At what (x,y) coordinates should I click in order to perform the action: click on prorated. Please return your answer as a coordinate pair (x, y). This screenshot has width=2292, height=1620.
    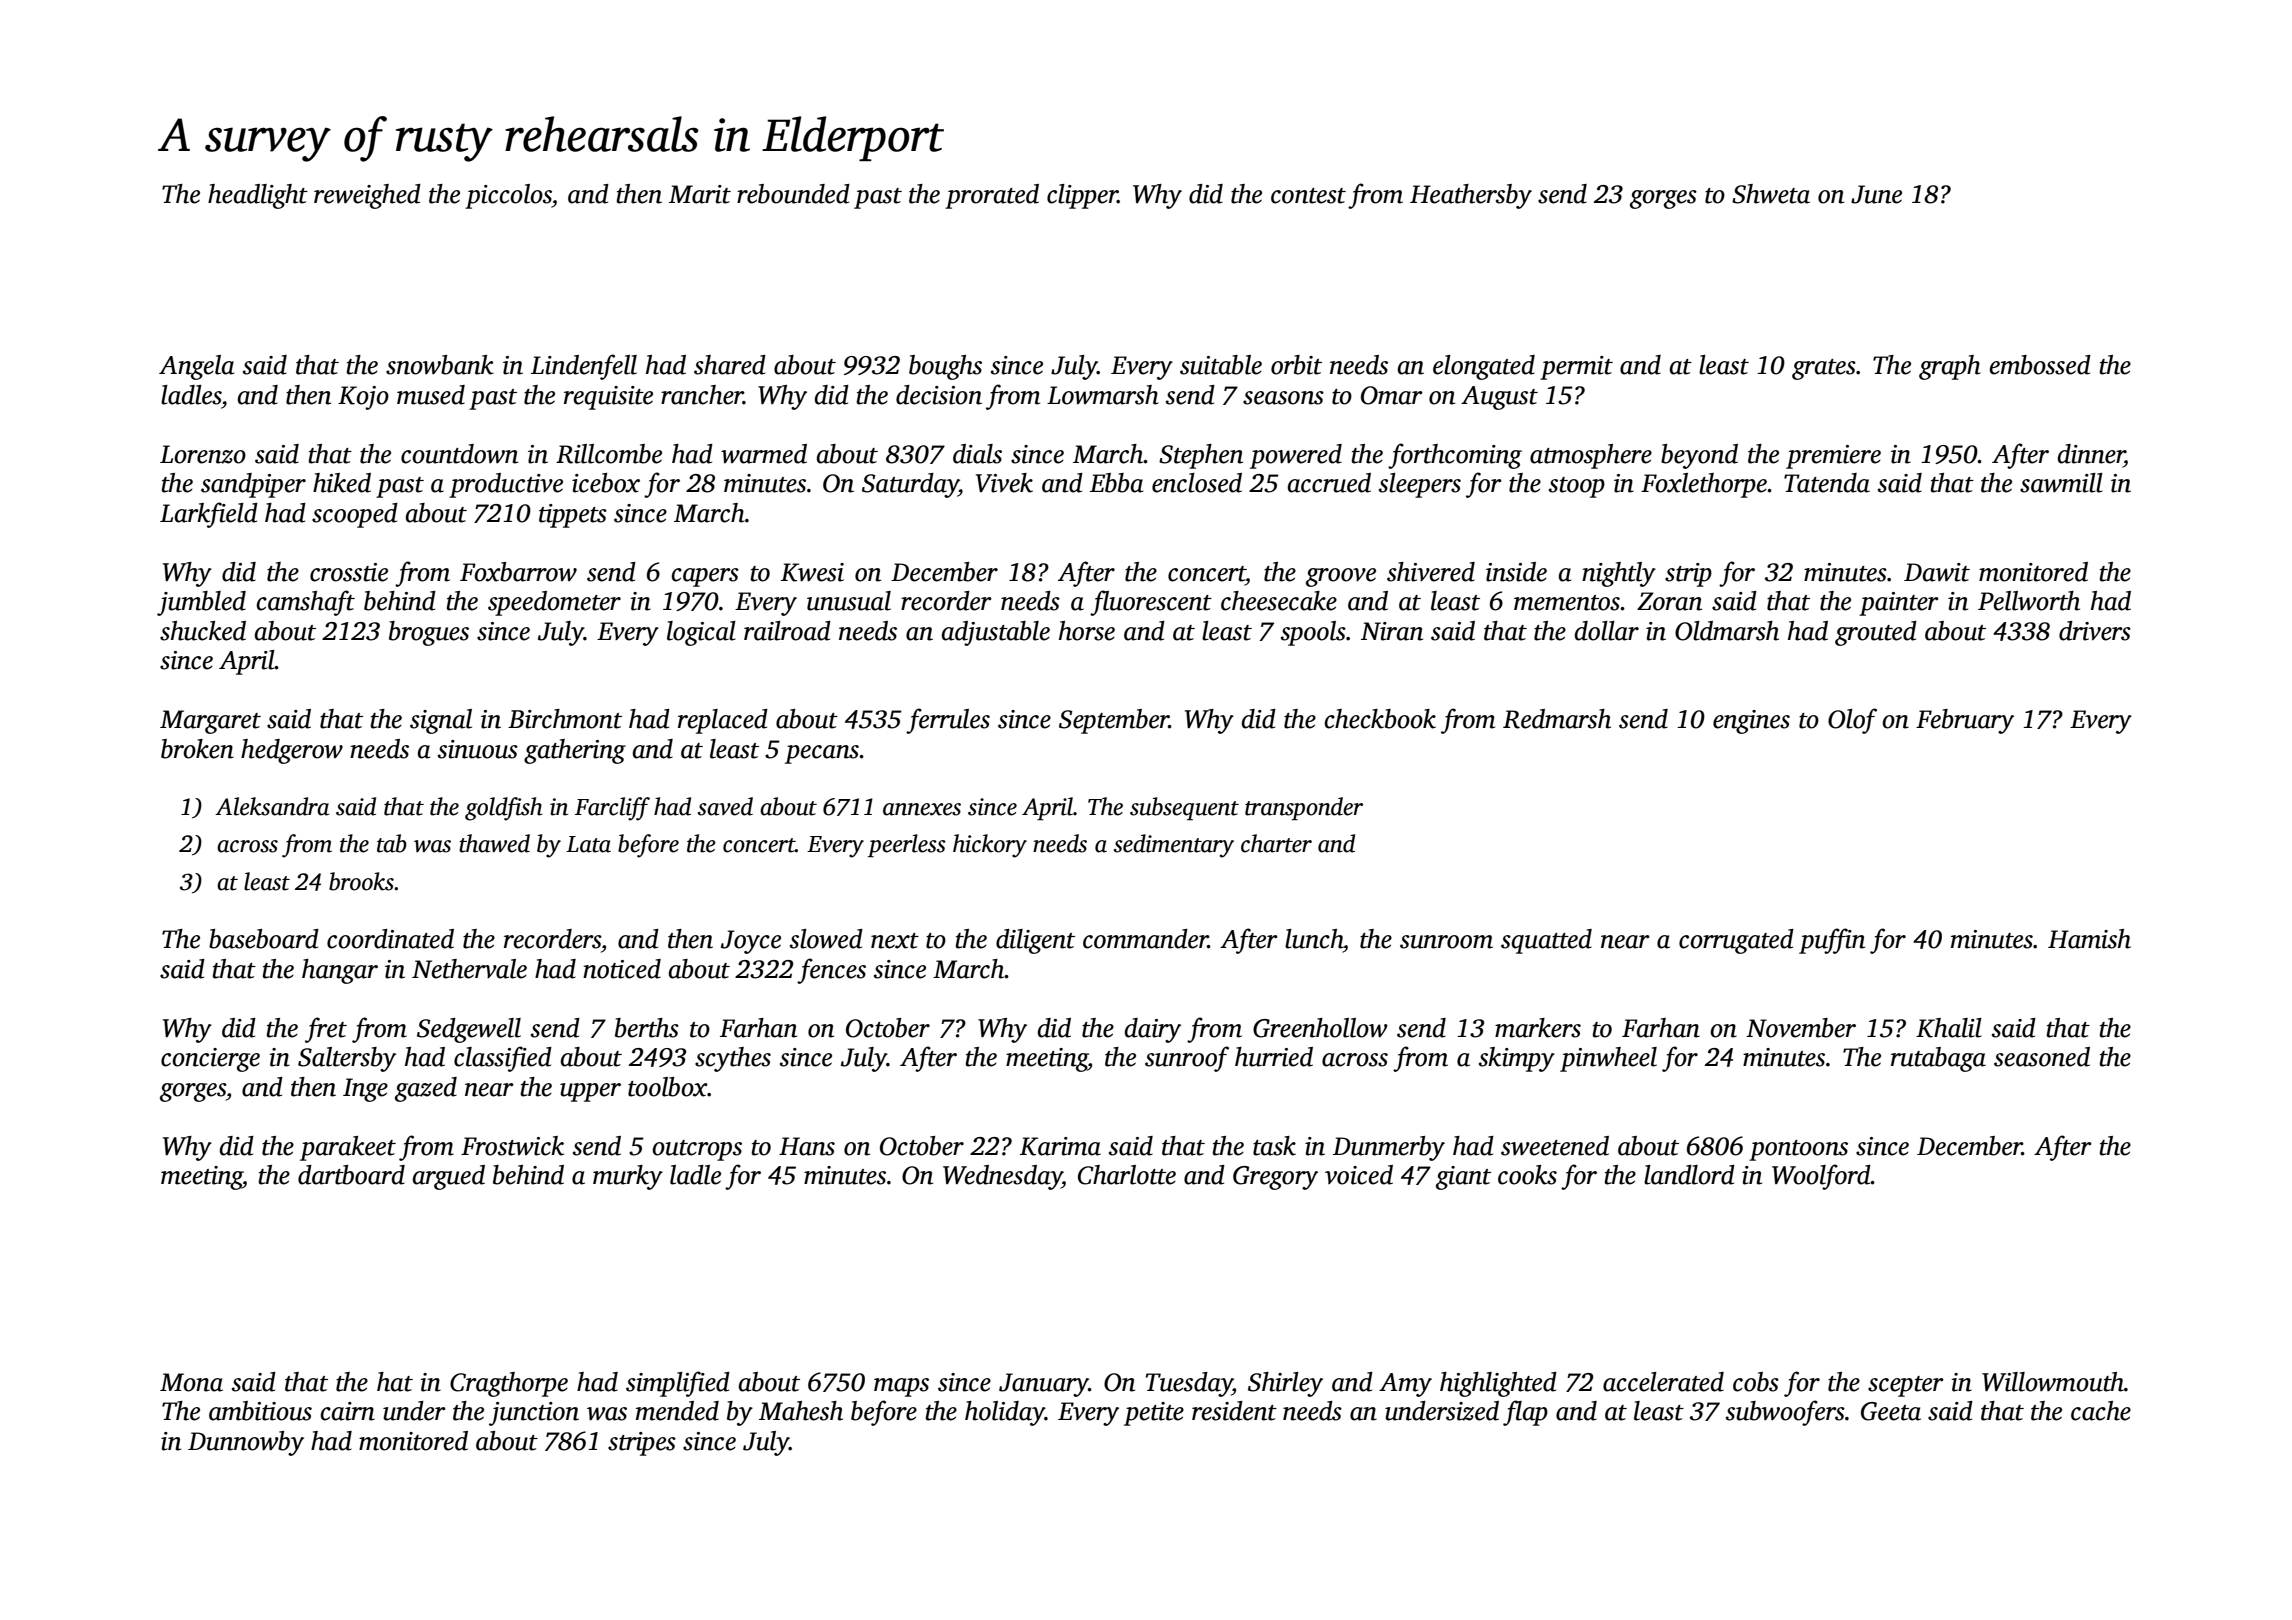
    Looking at the image, I should click on (992, 196).
